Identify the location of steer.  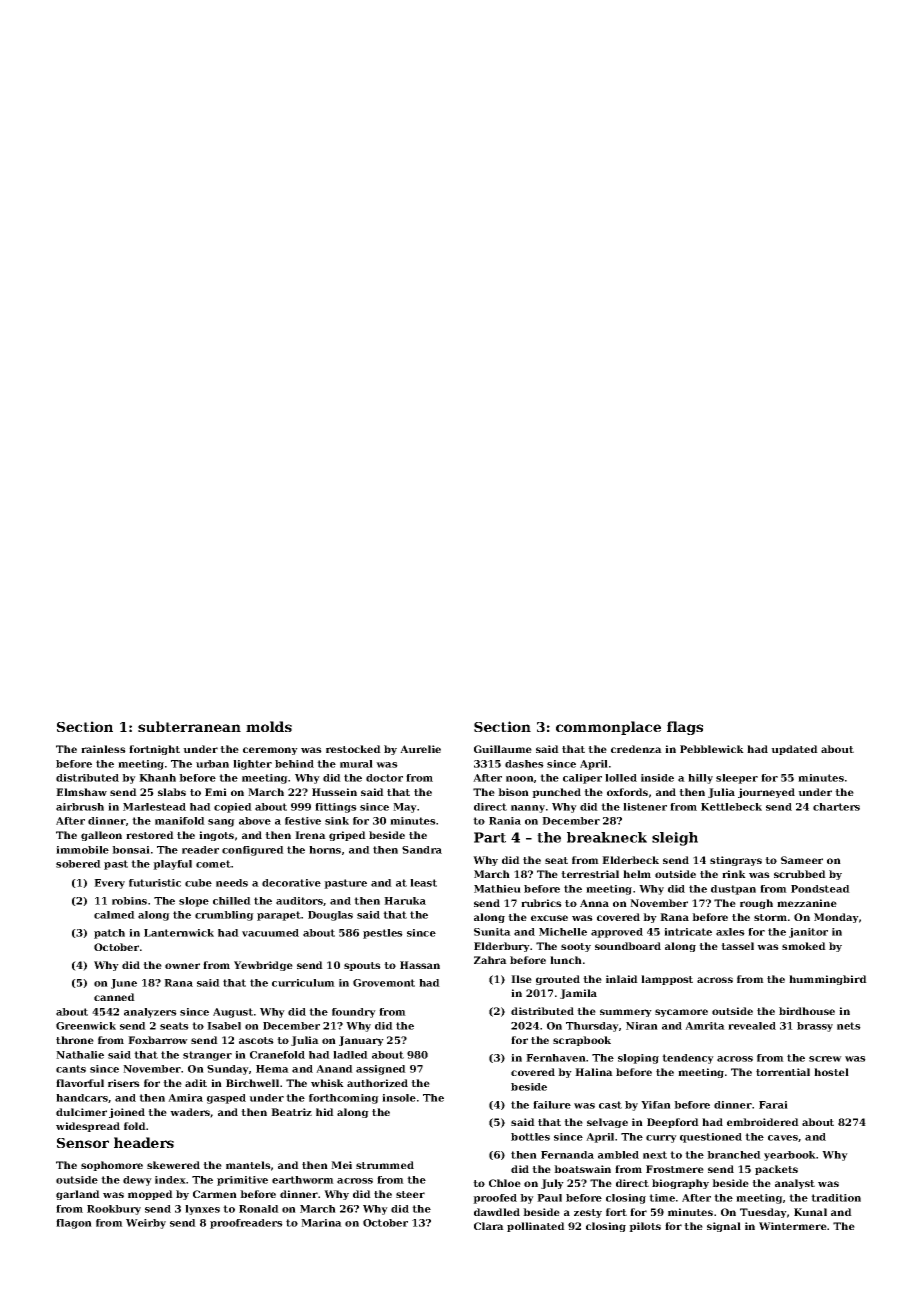
(410, 1194).
